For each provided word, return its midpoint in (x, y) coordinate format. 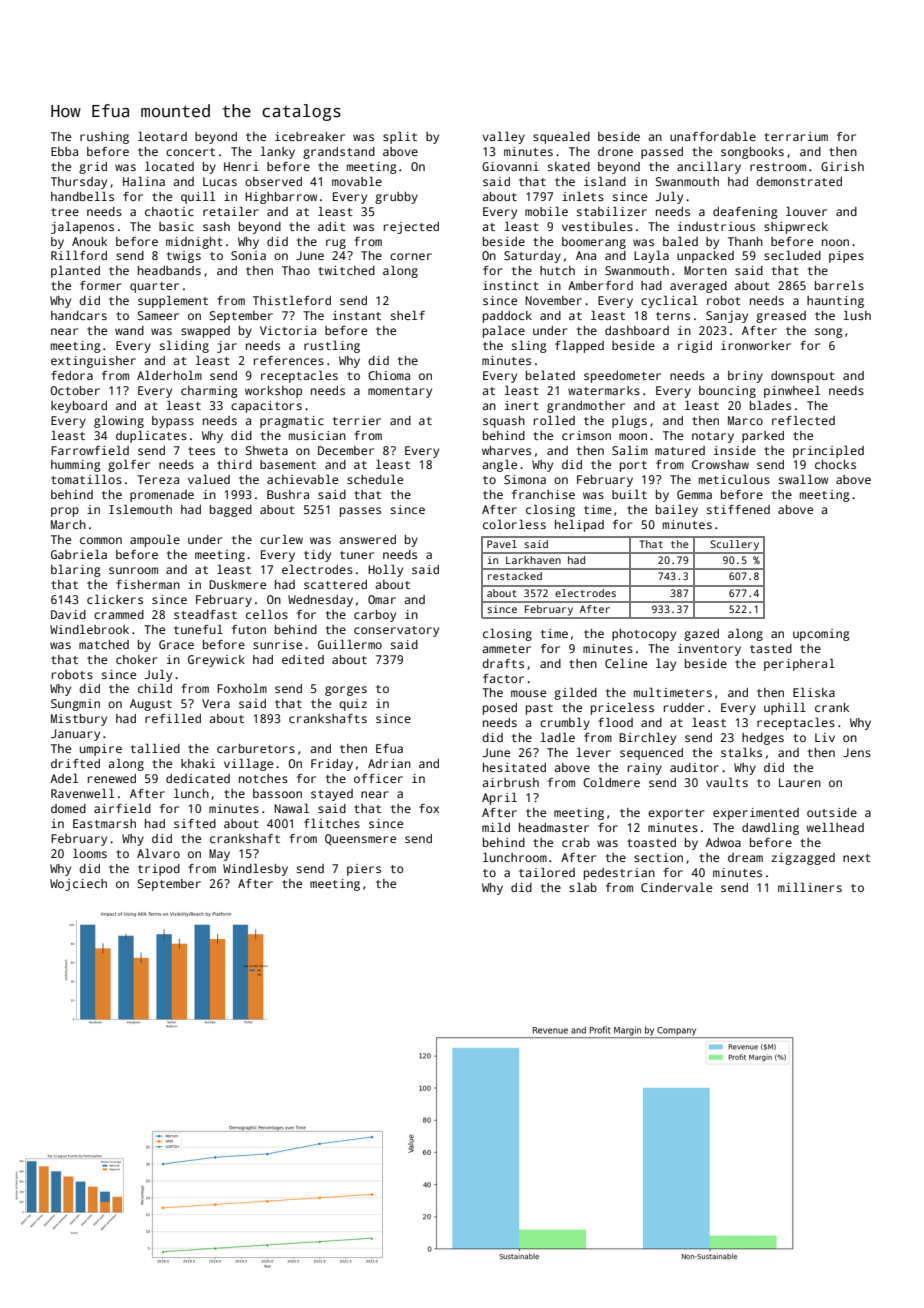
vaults (727, 782)
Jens (857, 752)
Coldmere (611, 782)
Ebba (64, 151)
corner (411, 256)
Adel (64, 778)
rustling (332, 346)
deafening (745, 213)
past (539, 709)
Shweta (267, 450)
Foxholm (242, 688)
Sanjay (727, 317)
